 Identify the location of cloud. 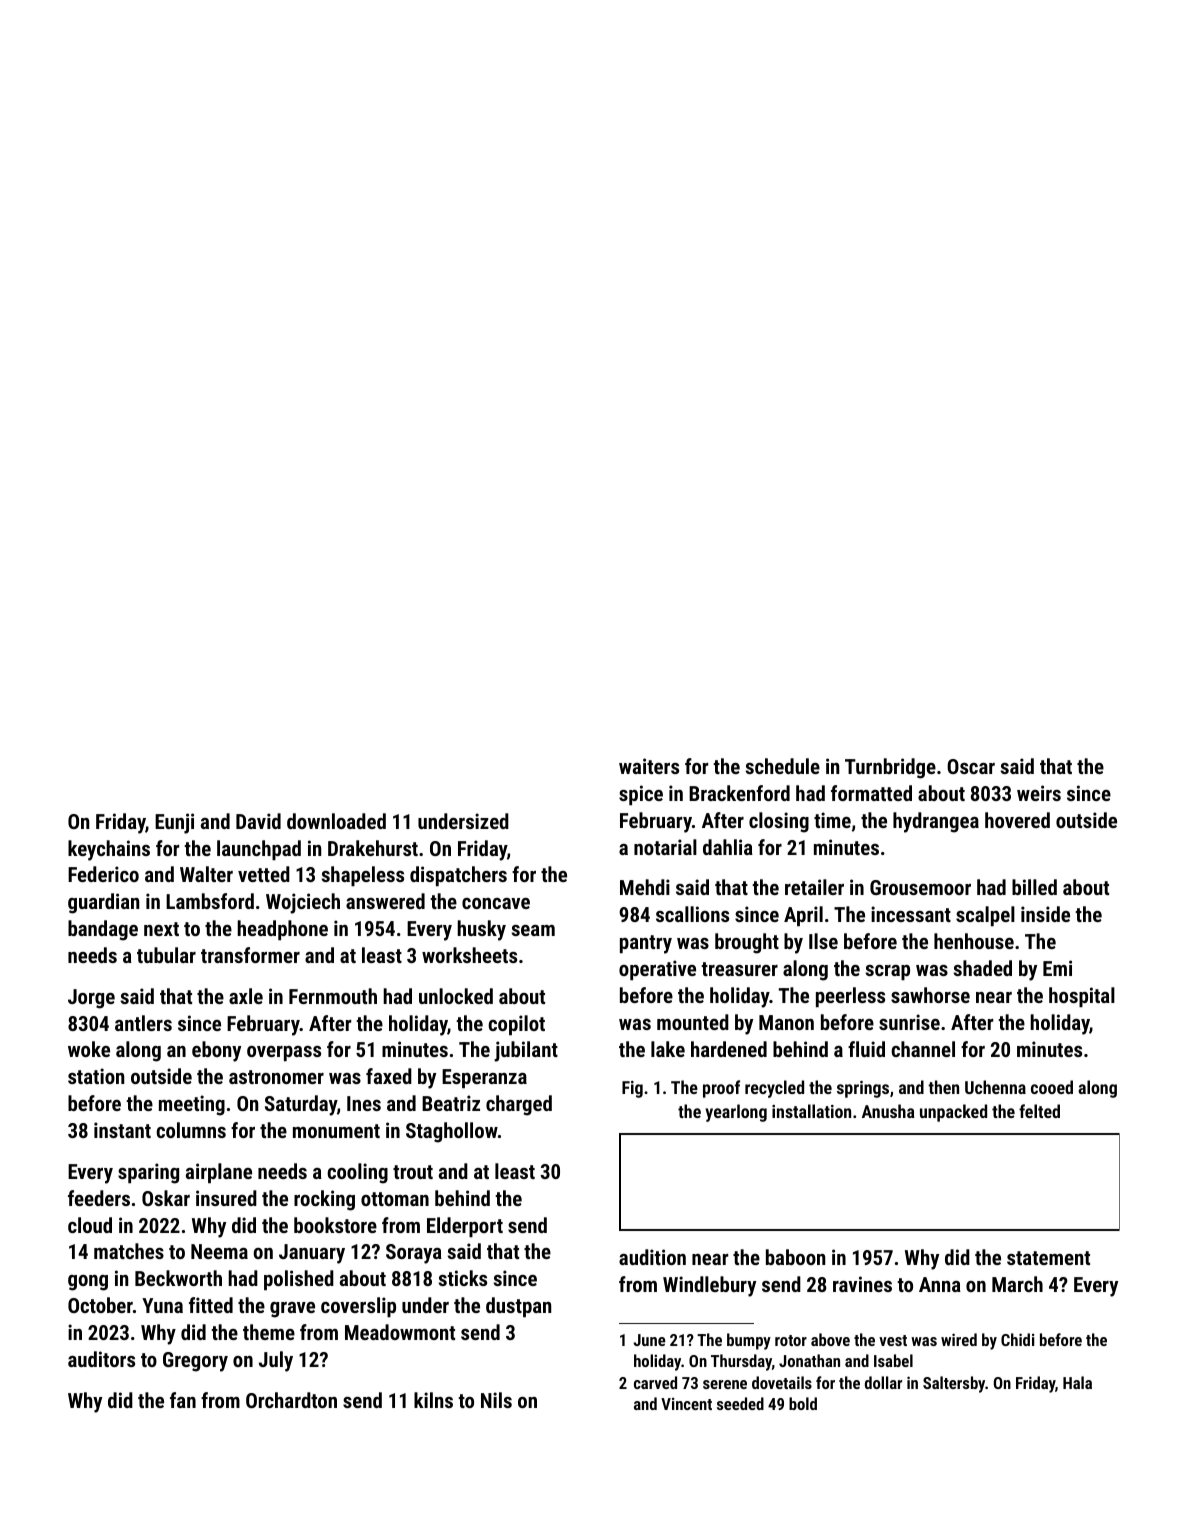
(90, 1225).
